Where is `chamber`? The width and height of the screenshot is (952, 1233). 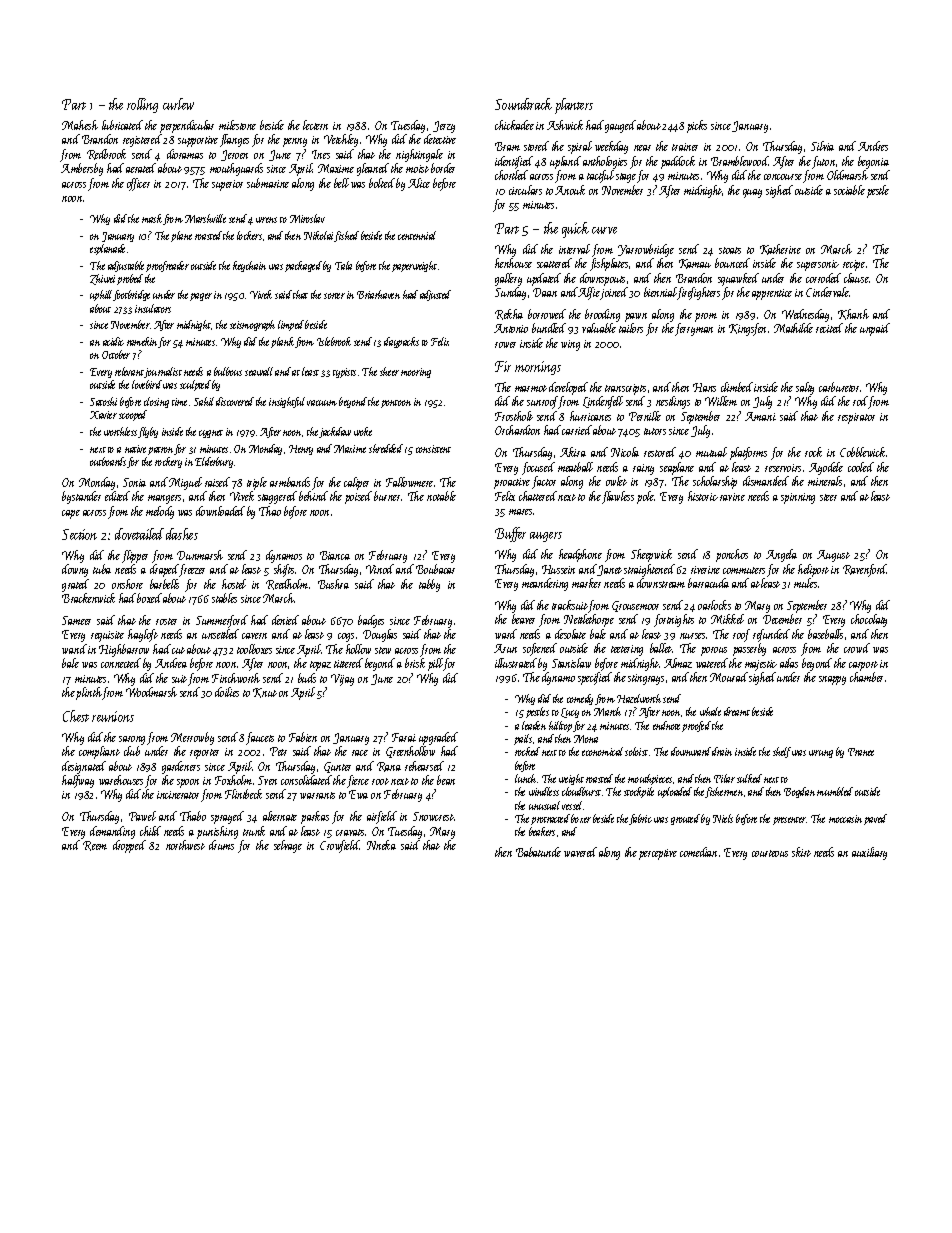 chamber is located at coordinates (866, 677).
